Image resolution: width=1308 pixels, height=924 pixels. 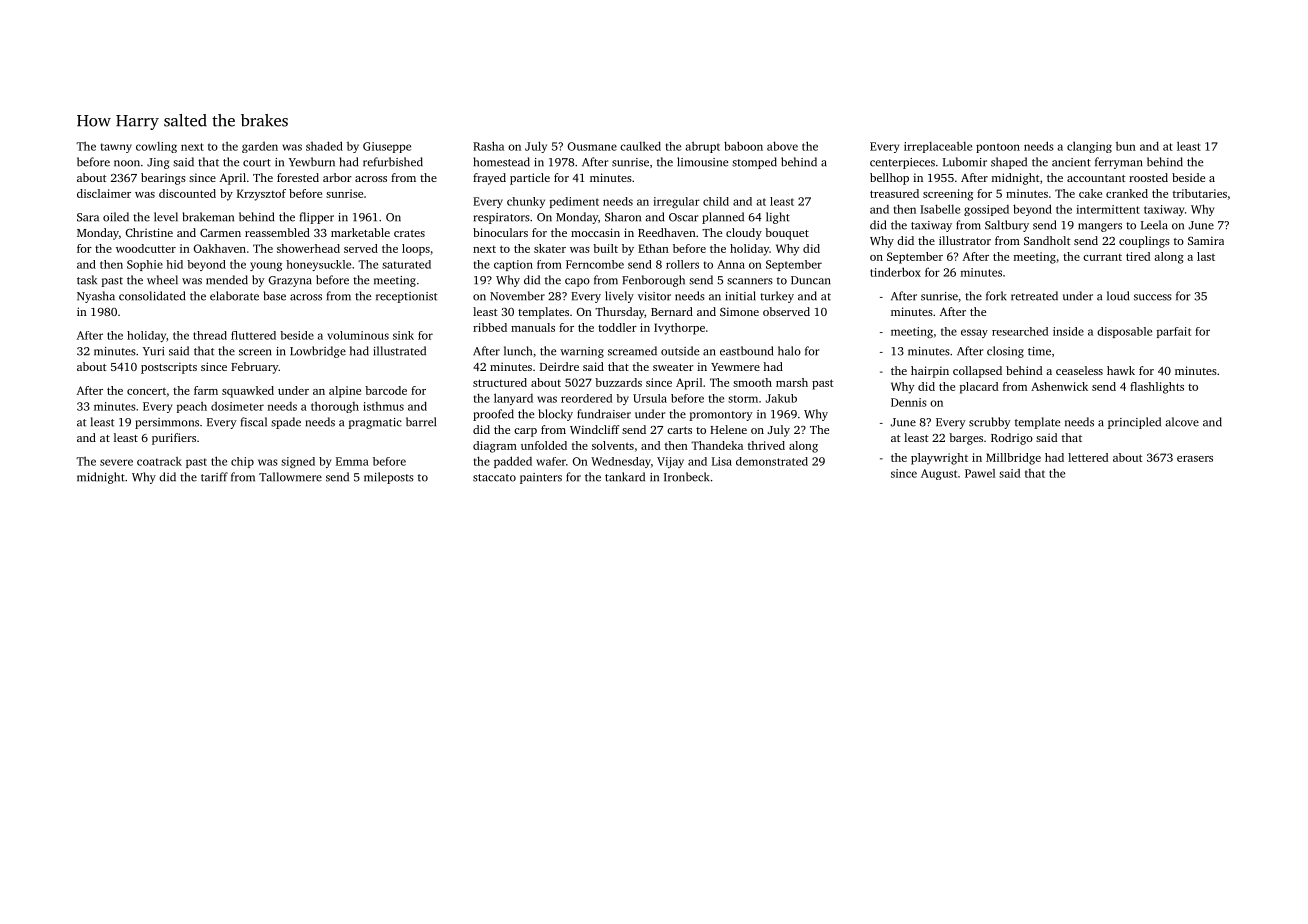 What do you see at coordinates (234, 296) in the image?
I see `elaborate` at bounding box center [234, 296].
